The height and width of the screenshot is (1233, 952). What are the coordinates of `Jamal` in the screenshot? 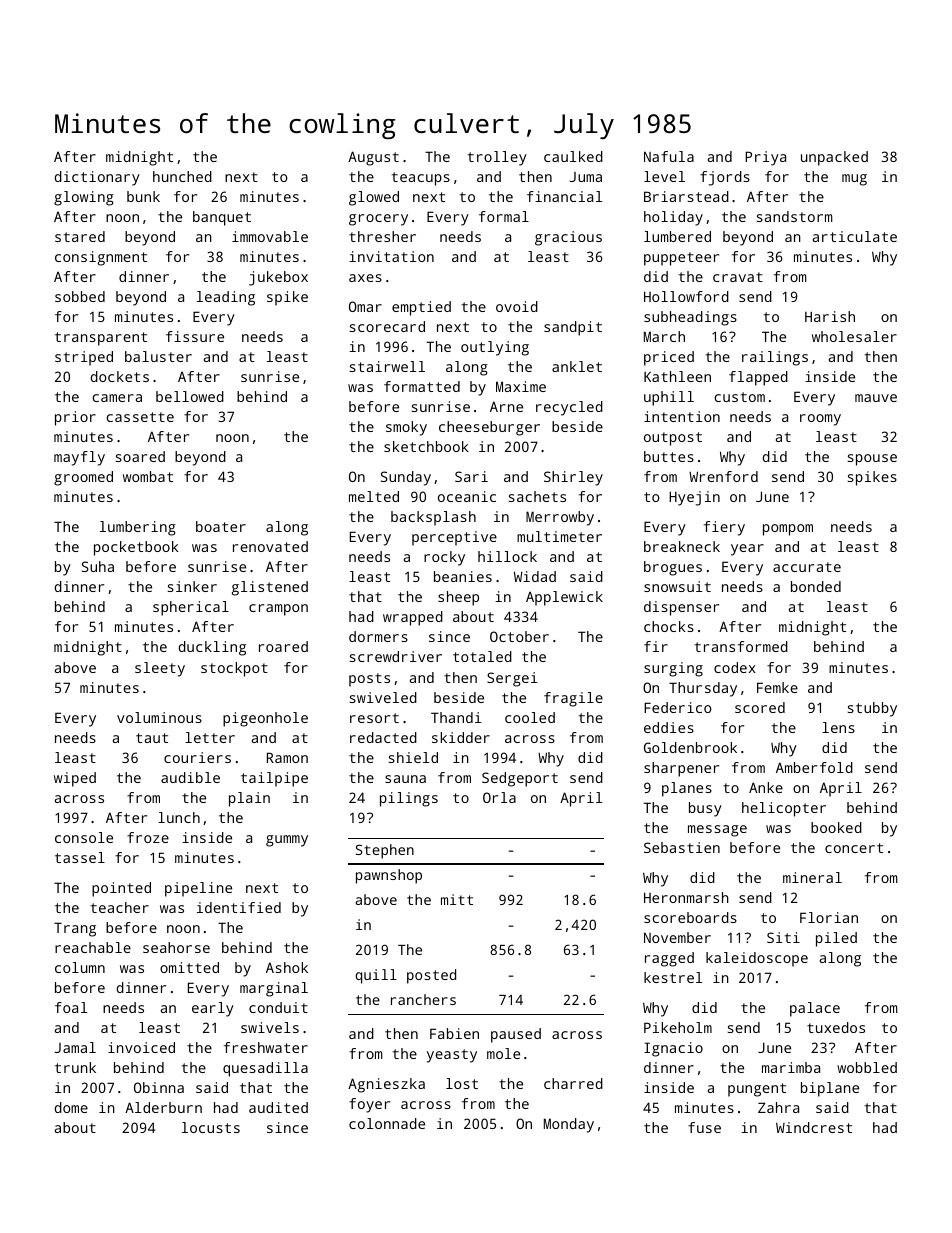 It's located at (75, 1047).
